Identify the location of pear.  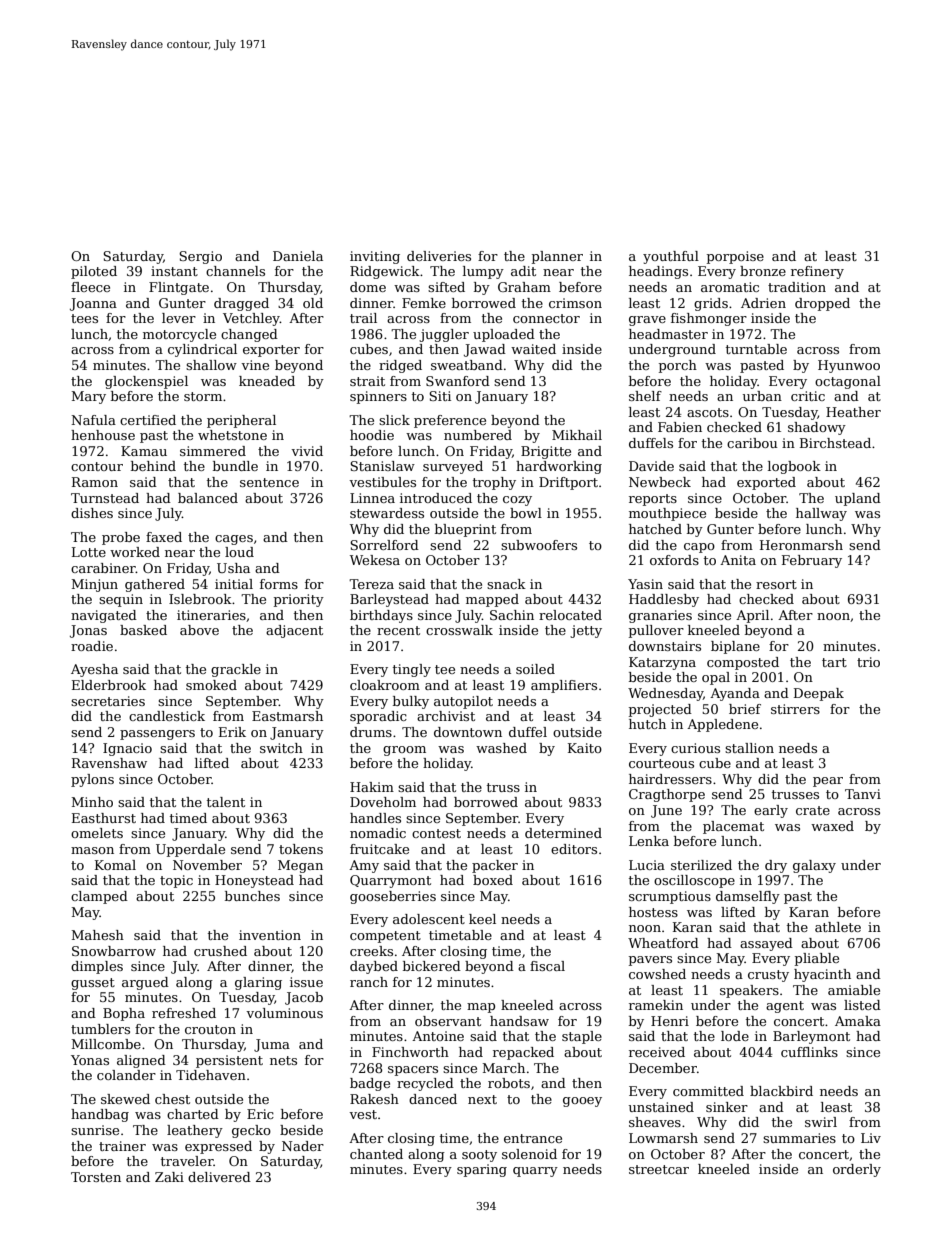
(828, 782).
